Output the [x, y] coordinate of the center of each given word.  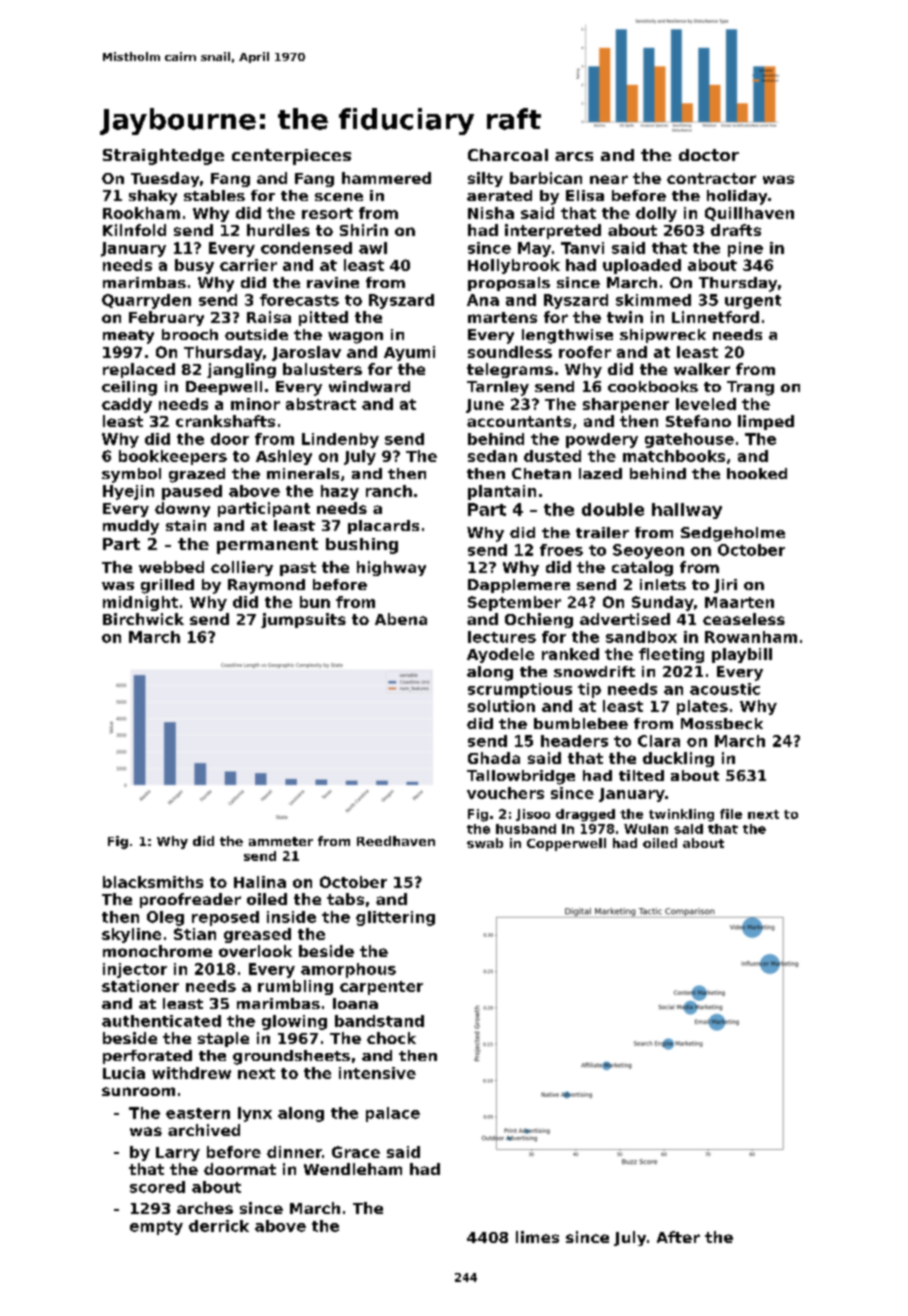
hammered [386, 178]
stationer [140, 986]
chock [391, 1038]
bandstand [379, 1021]
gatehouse [689, 440]
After [678, 1237]
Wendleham [353, 1169]
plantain [502, 492]
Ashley [284, 457]
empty [156, 1228]
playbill [742, 655]
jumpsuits [303, 620]
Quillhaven [749, 214]
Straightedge [163, 157]
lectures [502, 637]
